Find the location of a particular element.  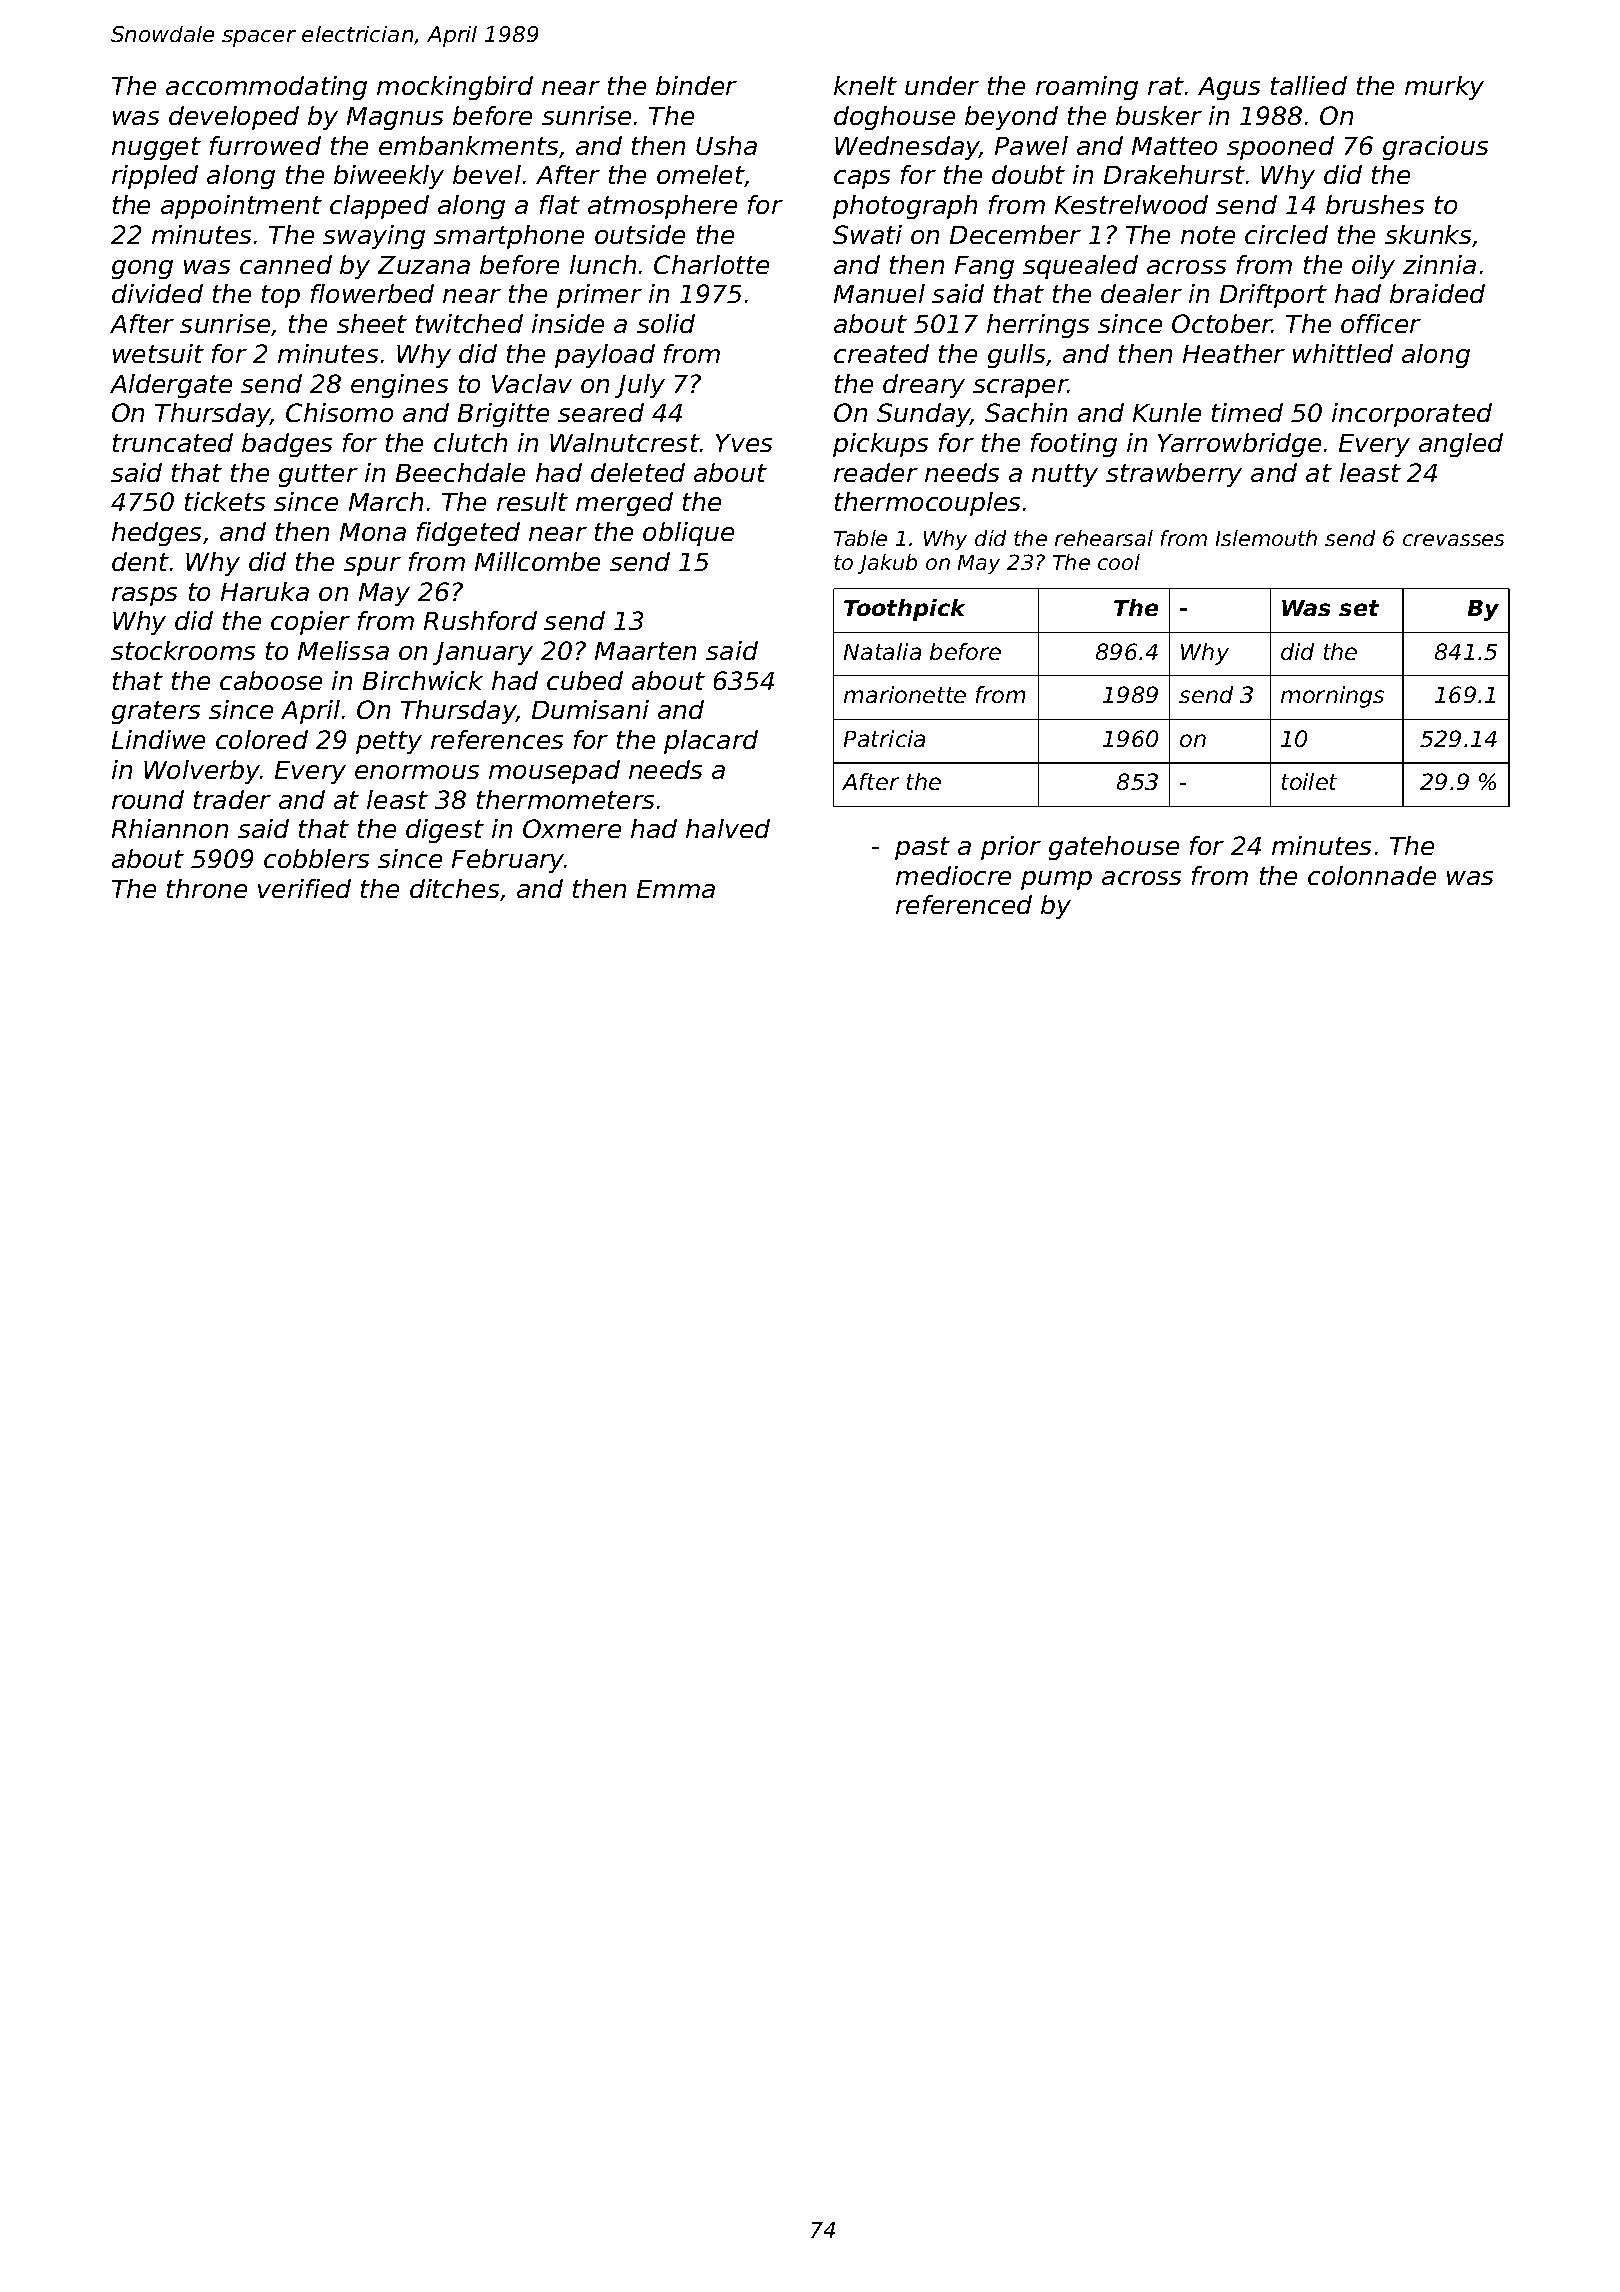

truncated is located at coordinates (173, 442).
